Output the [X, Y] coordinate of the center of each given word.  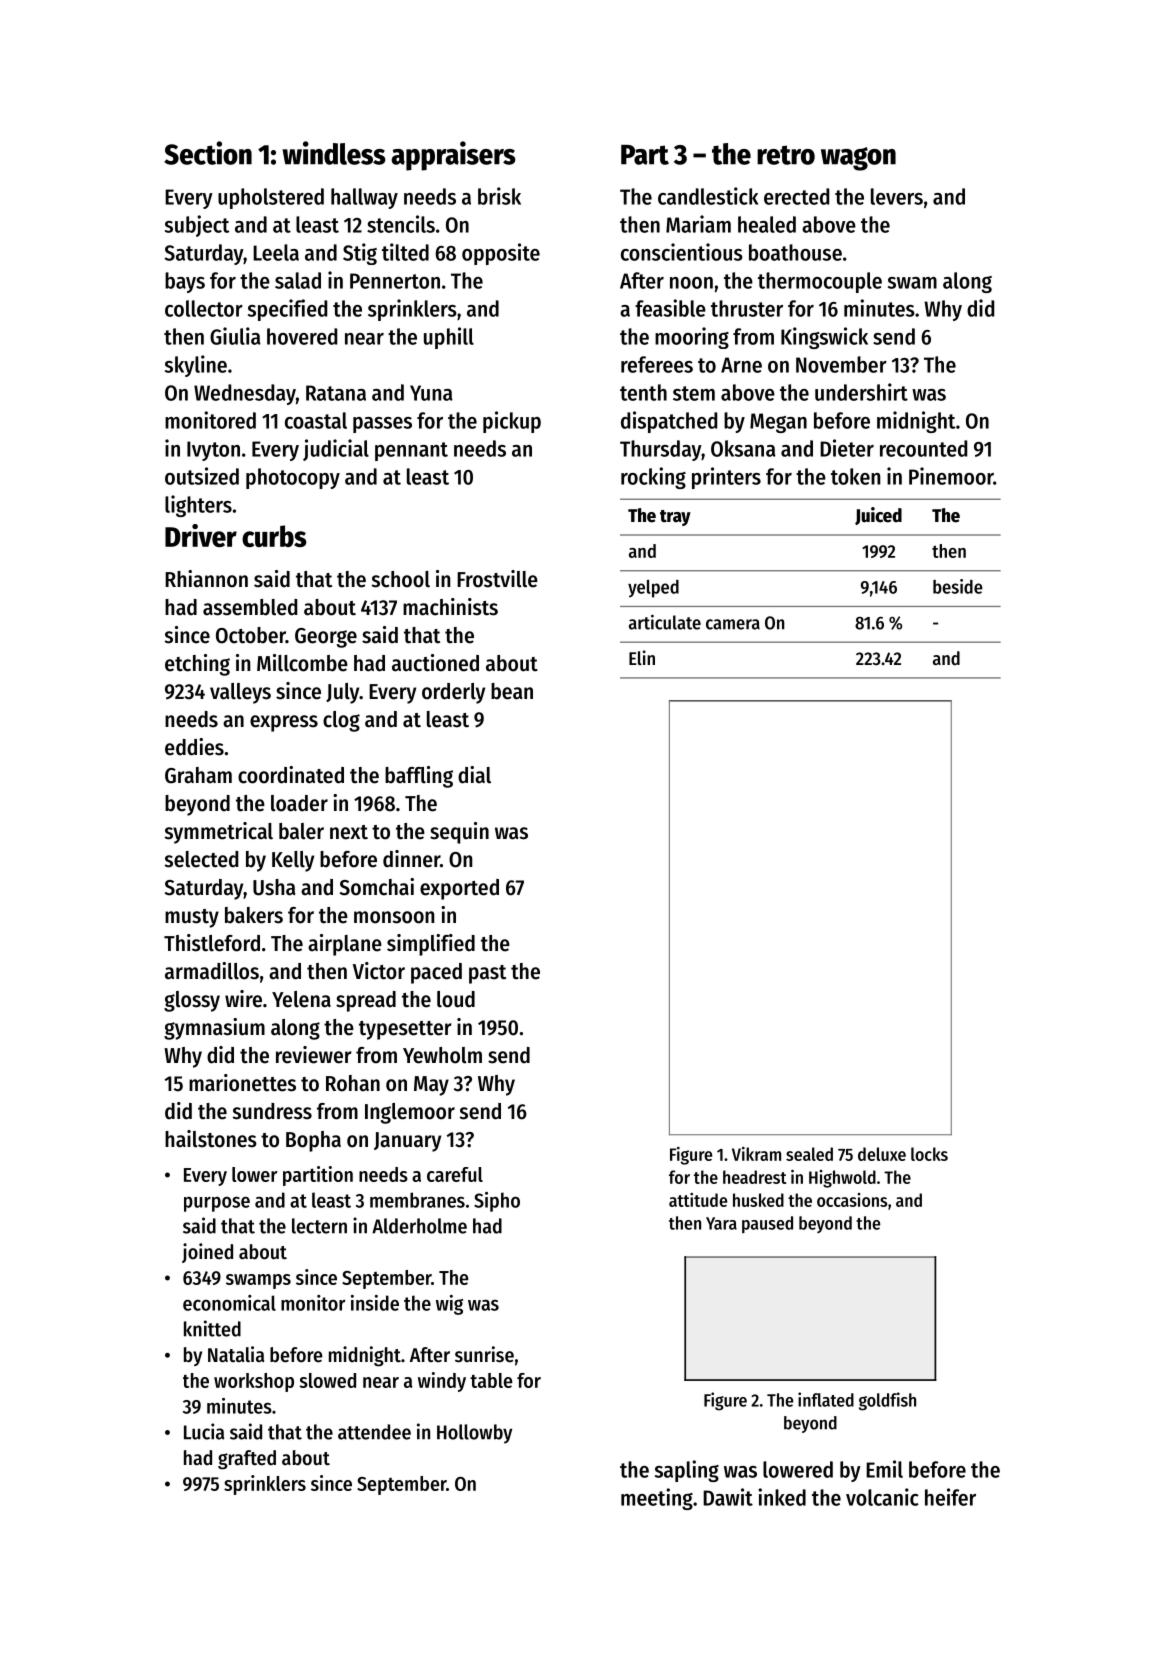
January [407, 1142]
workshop [254, 1382]
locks [929, 1154]
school [401, 579]
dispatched [669, 422]
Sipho [497, 1202]
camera [733, 624]
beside [958, 586]
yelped [653, 589]
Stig [360, 254]
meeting [657, 1499]
